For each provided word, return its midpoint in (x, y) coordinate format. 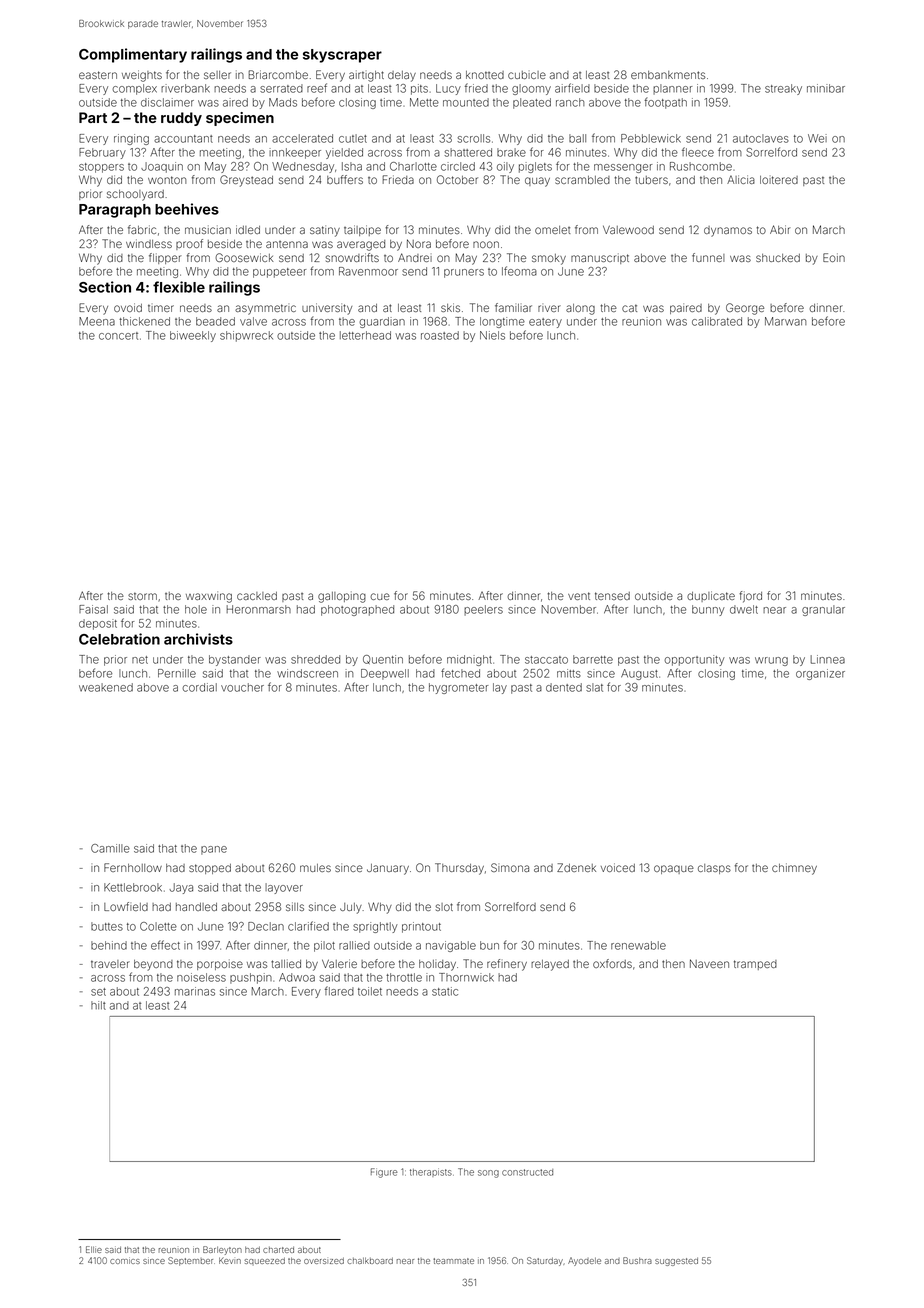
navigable (451, 946)
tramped (755, 965)
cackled (257, 596)
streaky (783, 89)
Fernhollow (133, 867)
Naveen (709, 963)
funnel (708, 257)
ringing (131, 139)
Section (105, 287)
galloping (342, 597)
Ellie (94, 1249)
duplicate (711, 596)
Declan (266, 926)
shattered (468, 152)
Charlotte (413, 166)
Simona (510, 867)
